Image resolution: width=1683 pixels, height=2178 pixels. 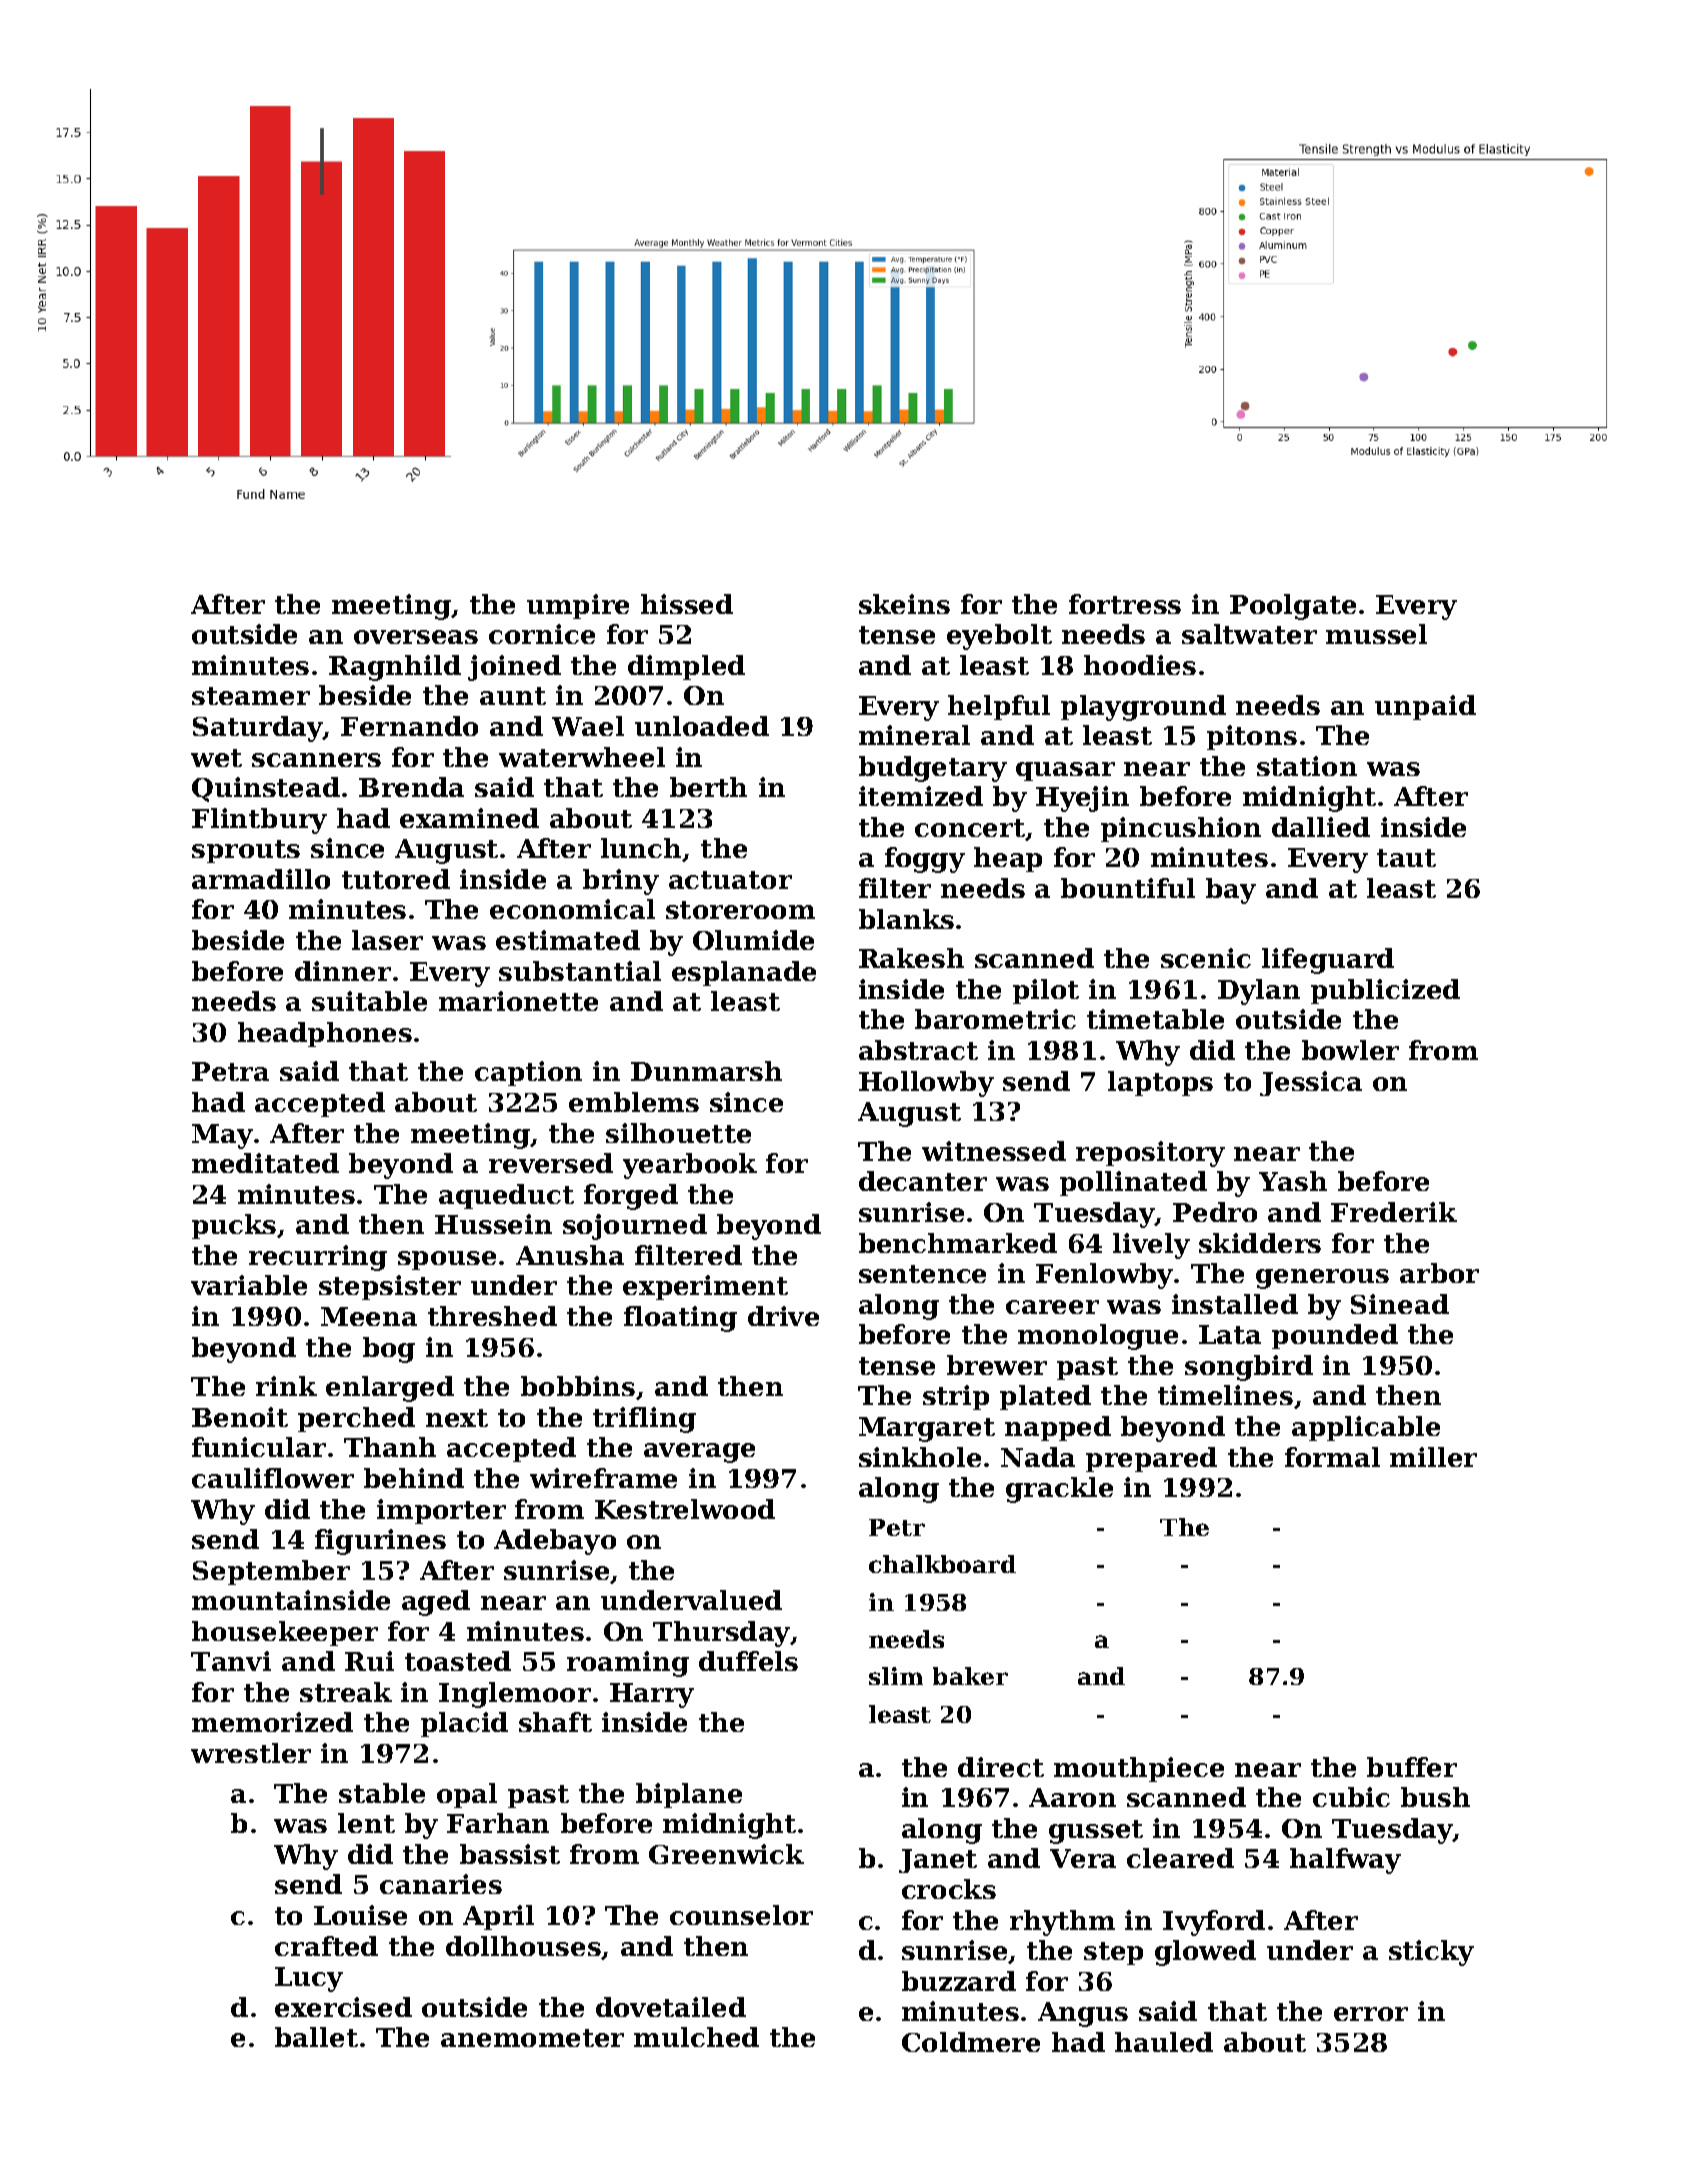 I want to click on Lucy, so click(x=309, y=1979).
